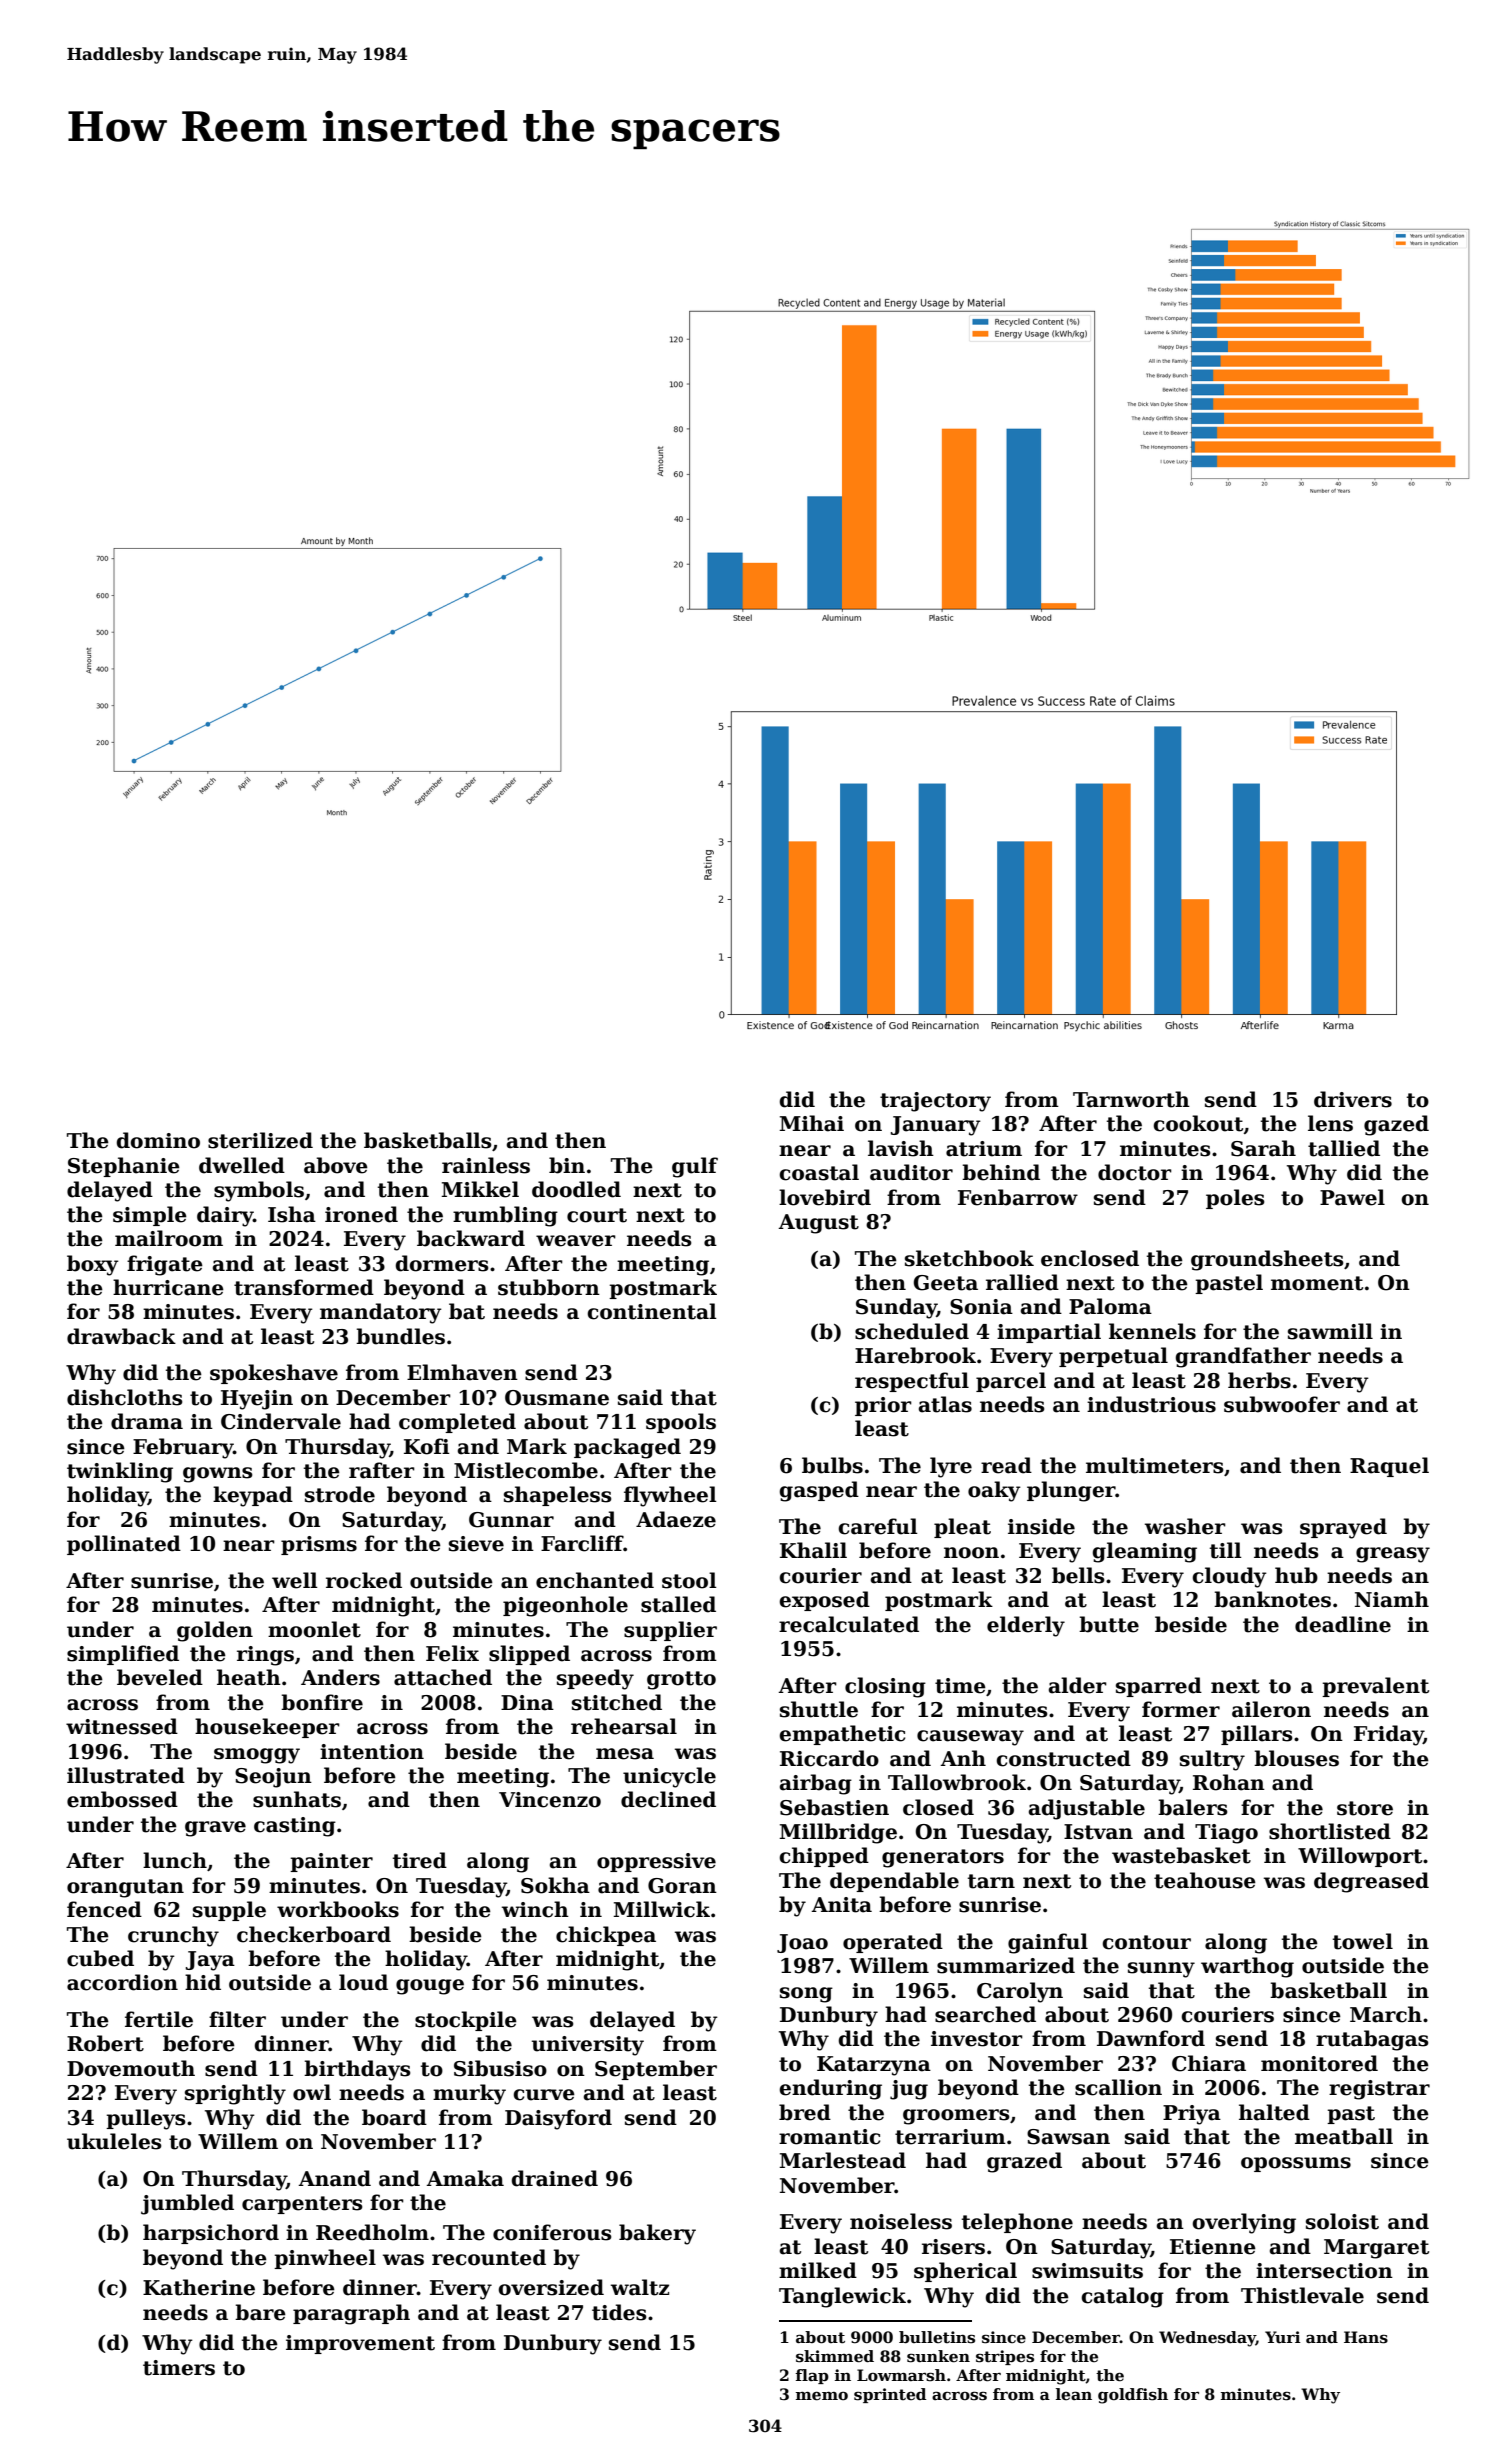  I want to click on parcel, so click(1011, 1382).
